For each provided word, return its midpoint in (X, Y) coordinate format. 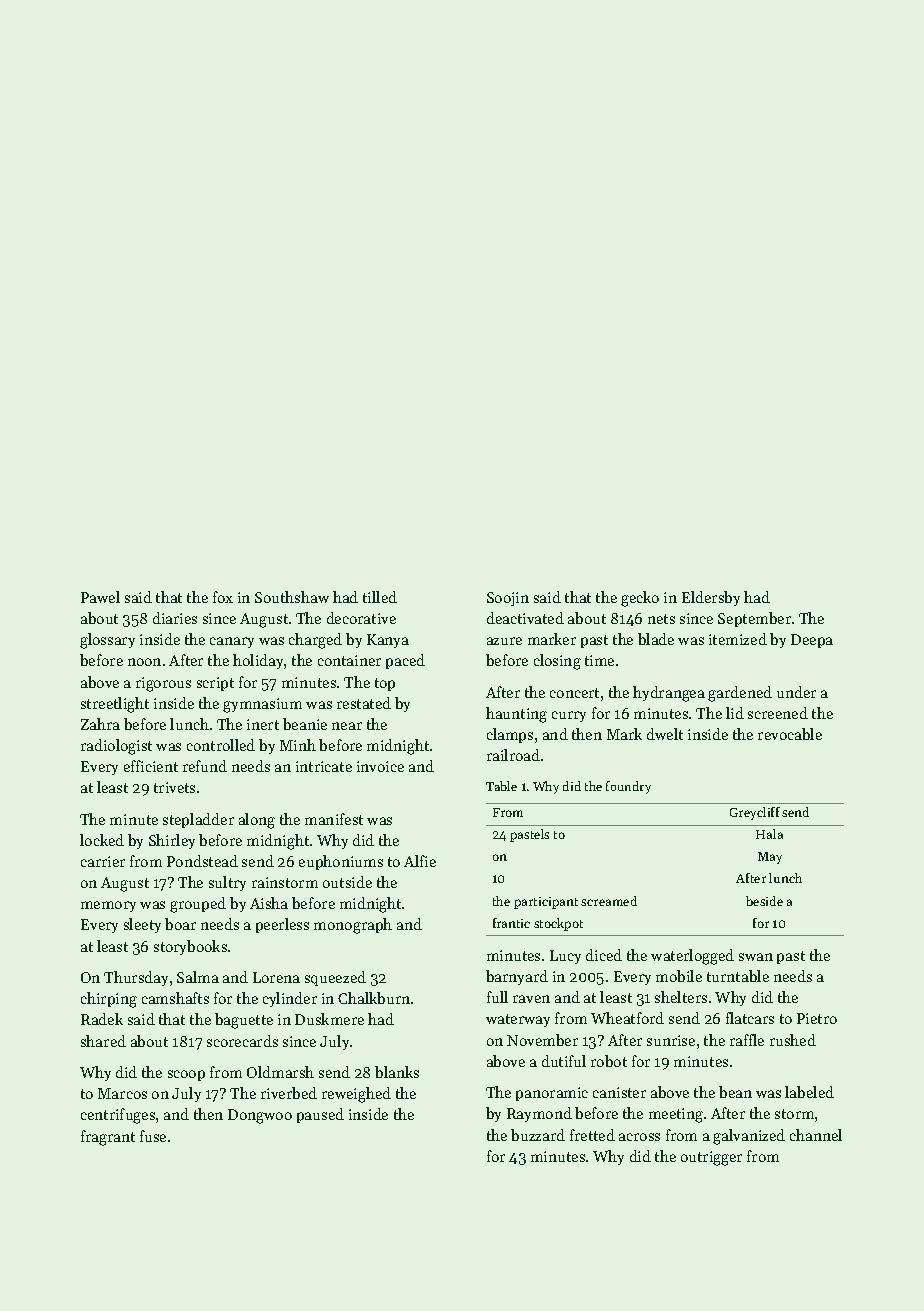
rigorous (163, 684)
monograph (353, 926)
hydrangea (669, 694)
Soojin (508, 599)
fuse (153, 1136)
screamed (609, 901)
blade (656, 639)
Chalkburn (374, 998)
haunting (516, 715)
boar (180, 924)
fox (223, 597)
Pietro (817, 1018)
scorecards (242, 1041)
